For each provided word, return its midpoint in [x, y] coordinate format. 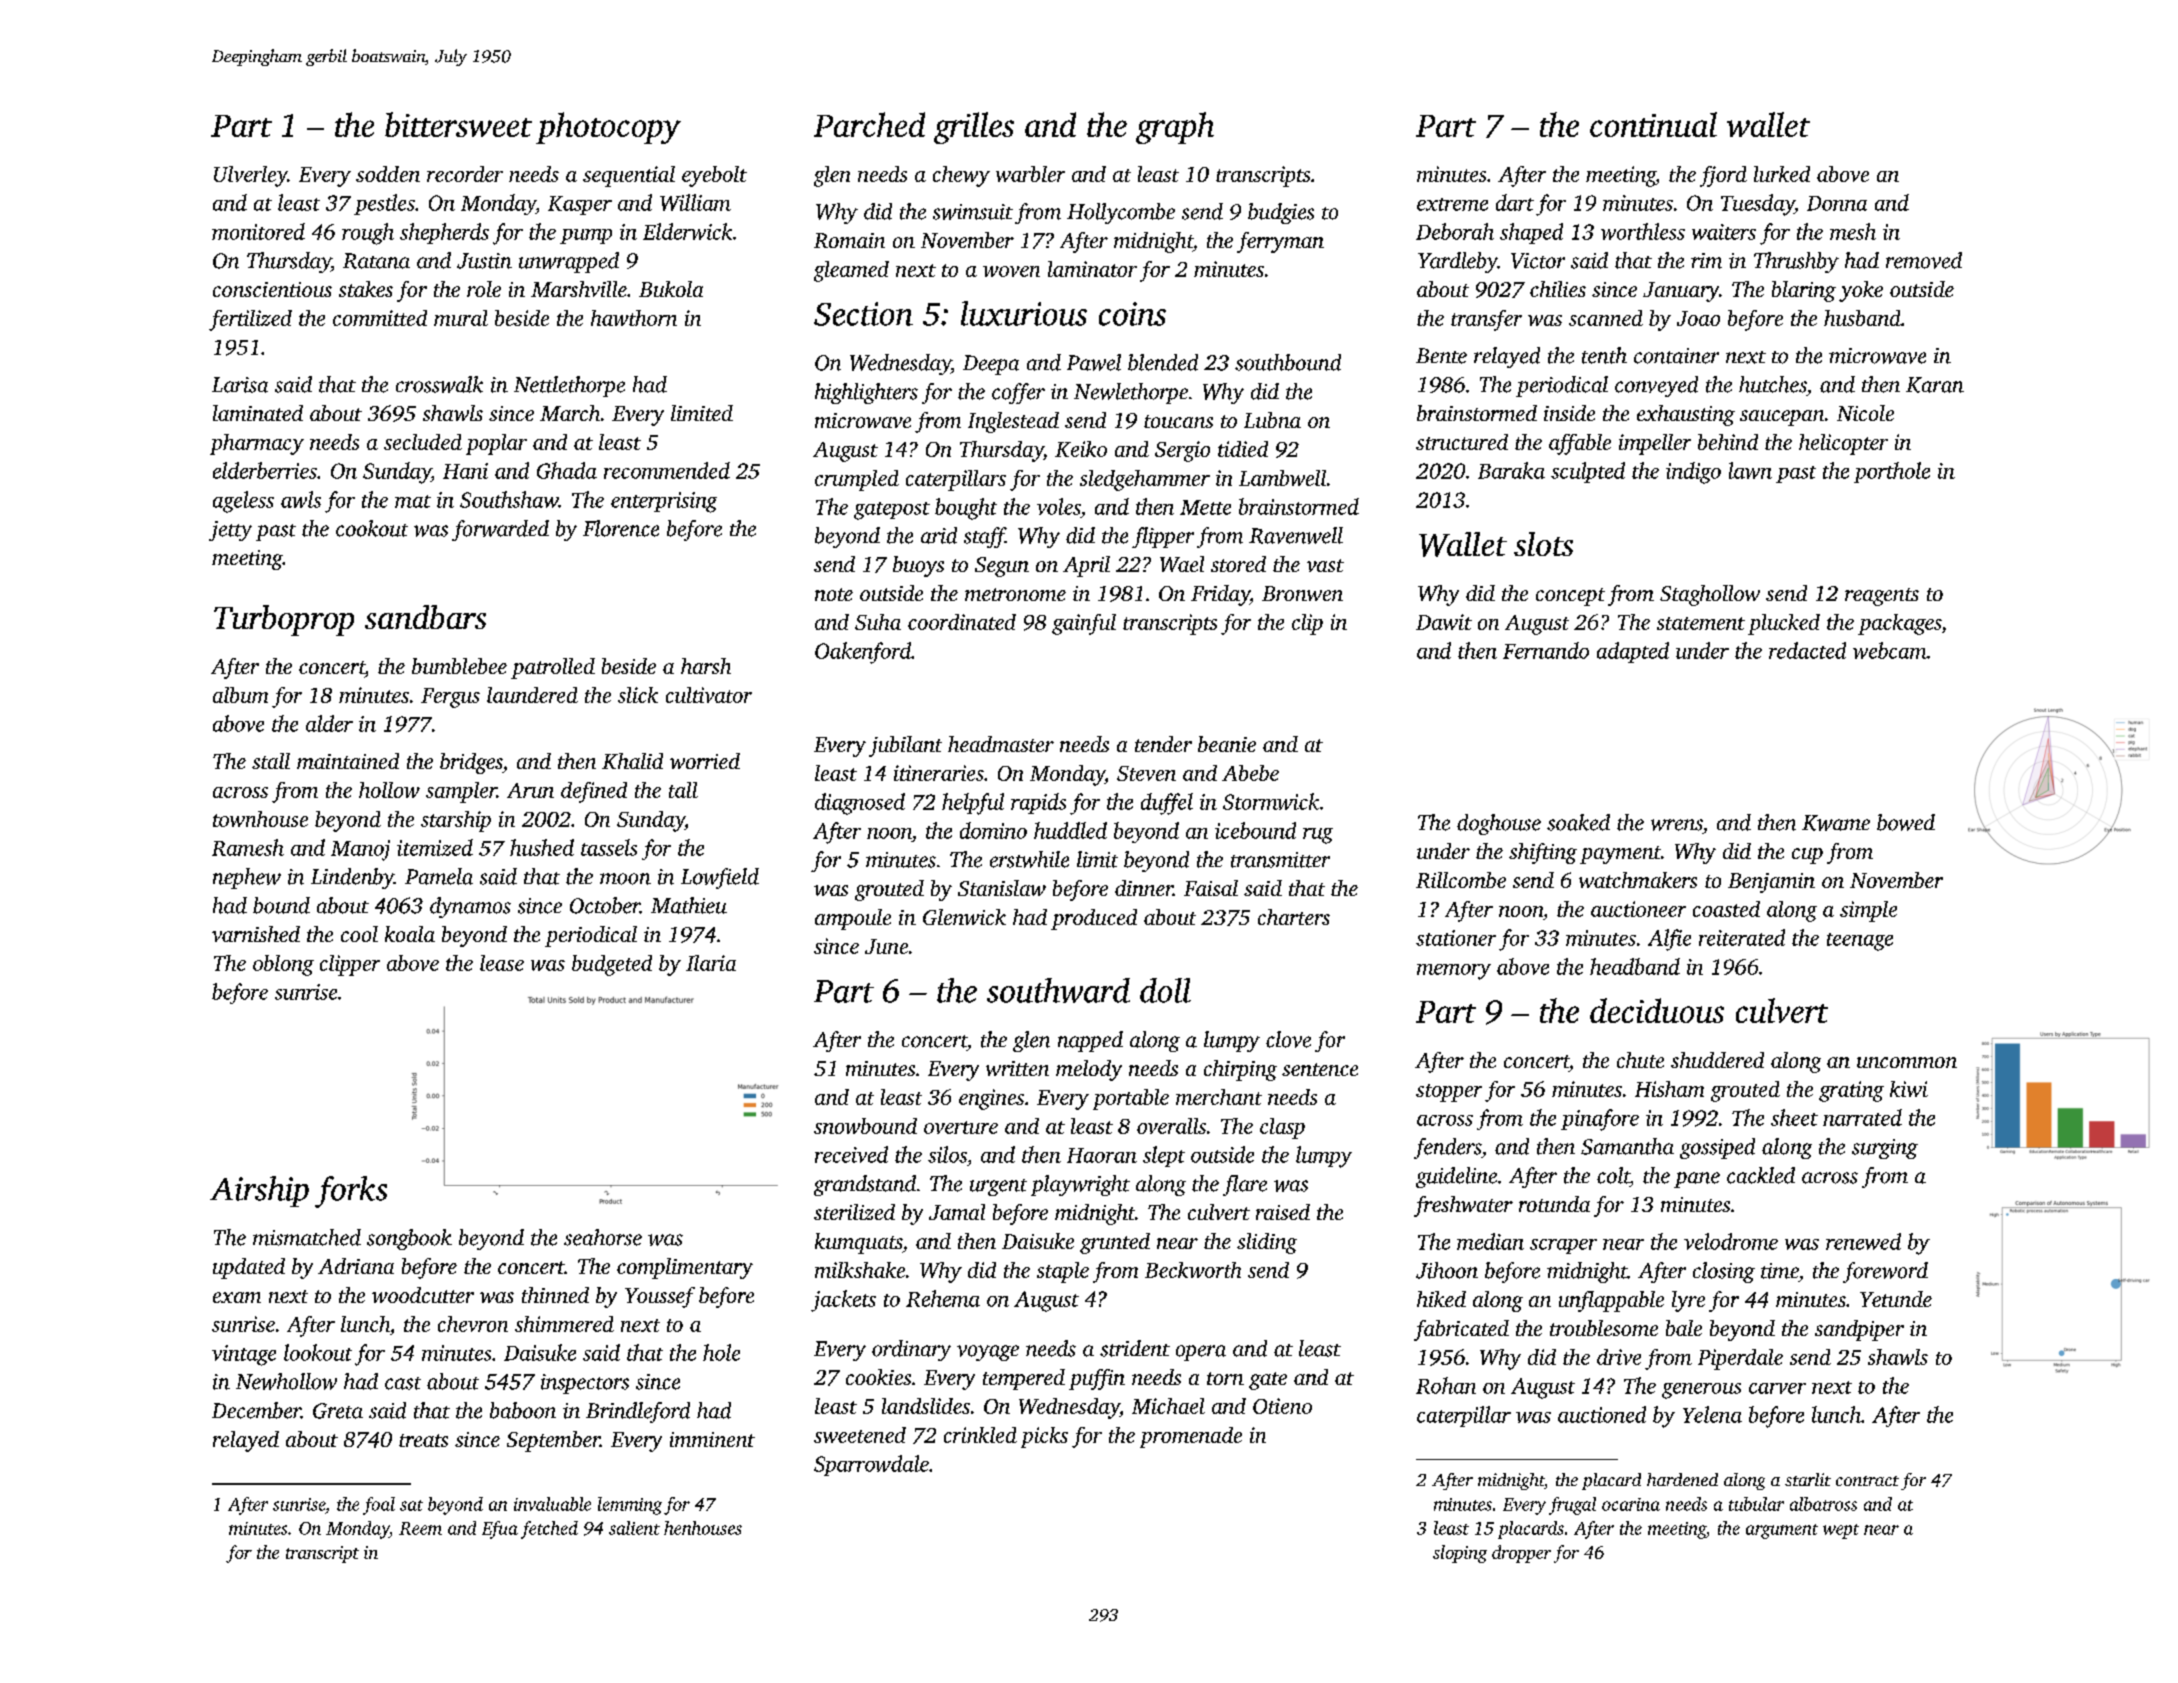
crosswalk [439, 384]
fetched [549, 1530]
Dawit [1444, 622]
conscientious [272, 289]
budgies [1281, 213]
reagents [1882, 597]
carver [1777, 1388]
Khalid [632, 761]
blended [1163, 362]
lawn [1750, 470]
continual [1653, 124]
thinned [555, 1295]
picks [1044, 1437]
